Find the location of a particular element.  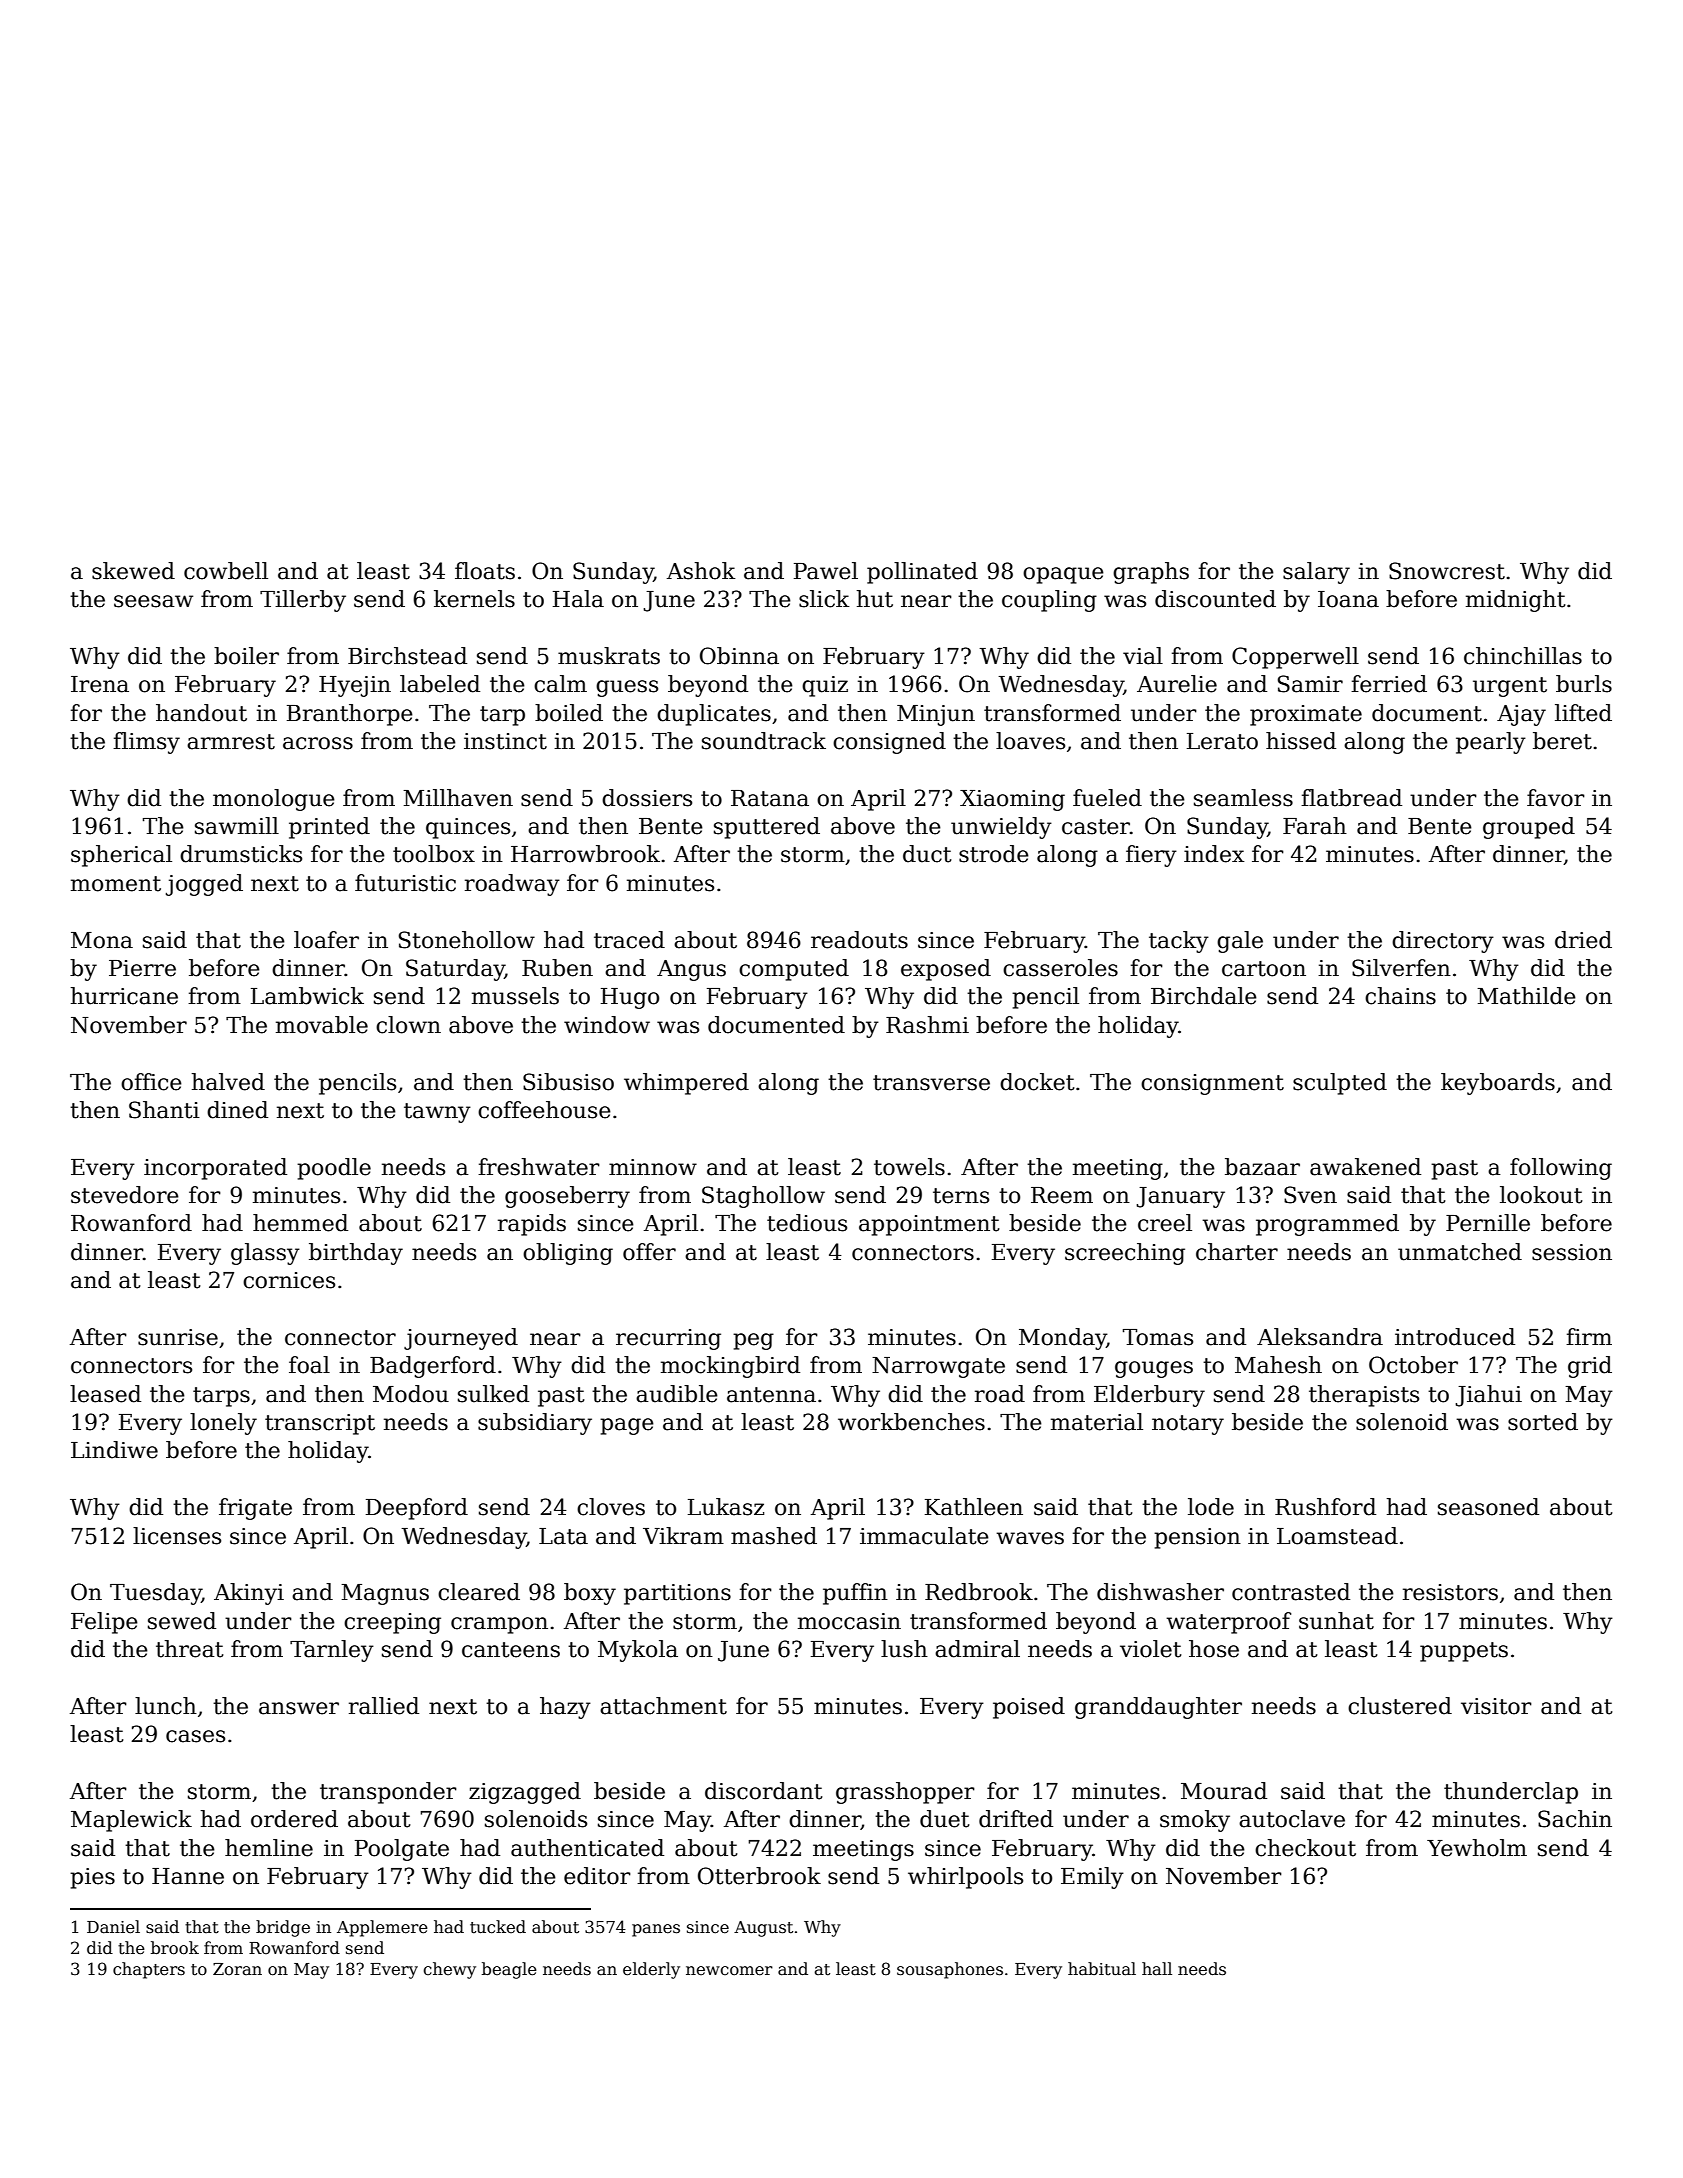

October is located at coordinates (1413, 1365).
